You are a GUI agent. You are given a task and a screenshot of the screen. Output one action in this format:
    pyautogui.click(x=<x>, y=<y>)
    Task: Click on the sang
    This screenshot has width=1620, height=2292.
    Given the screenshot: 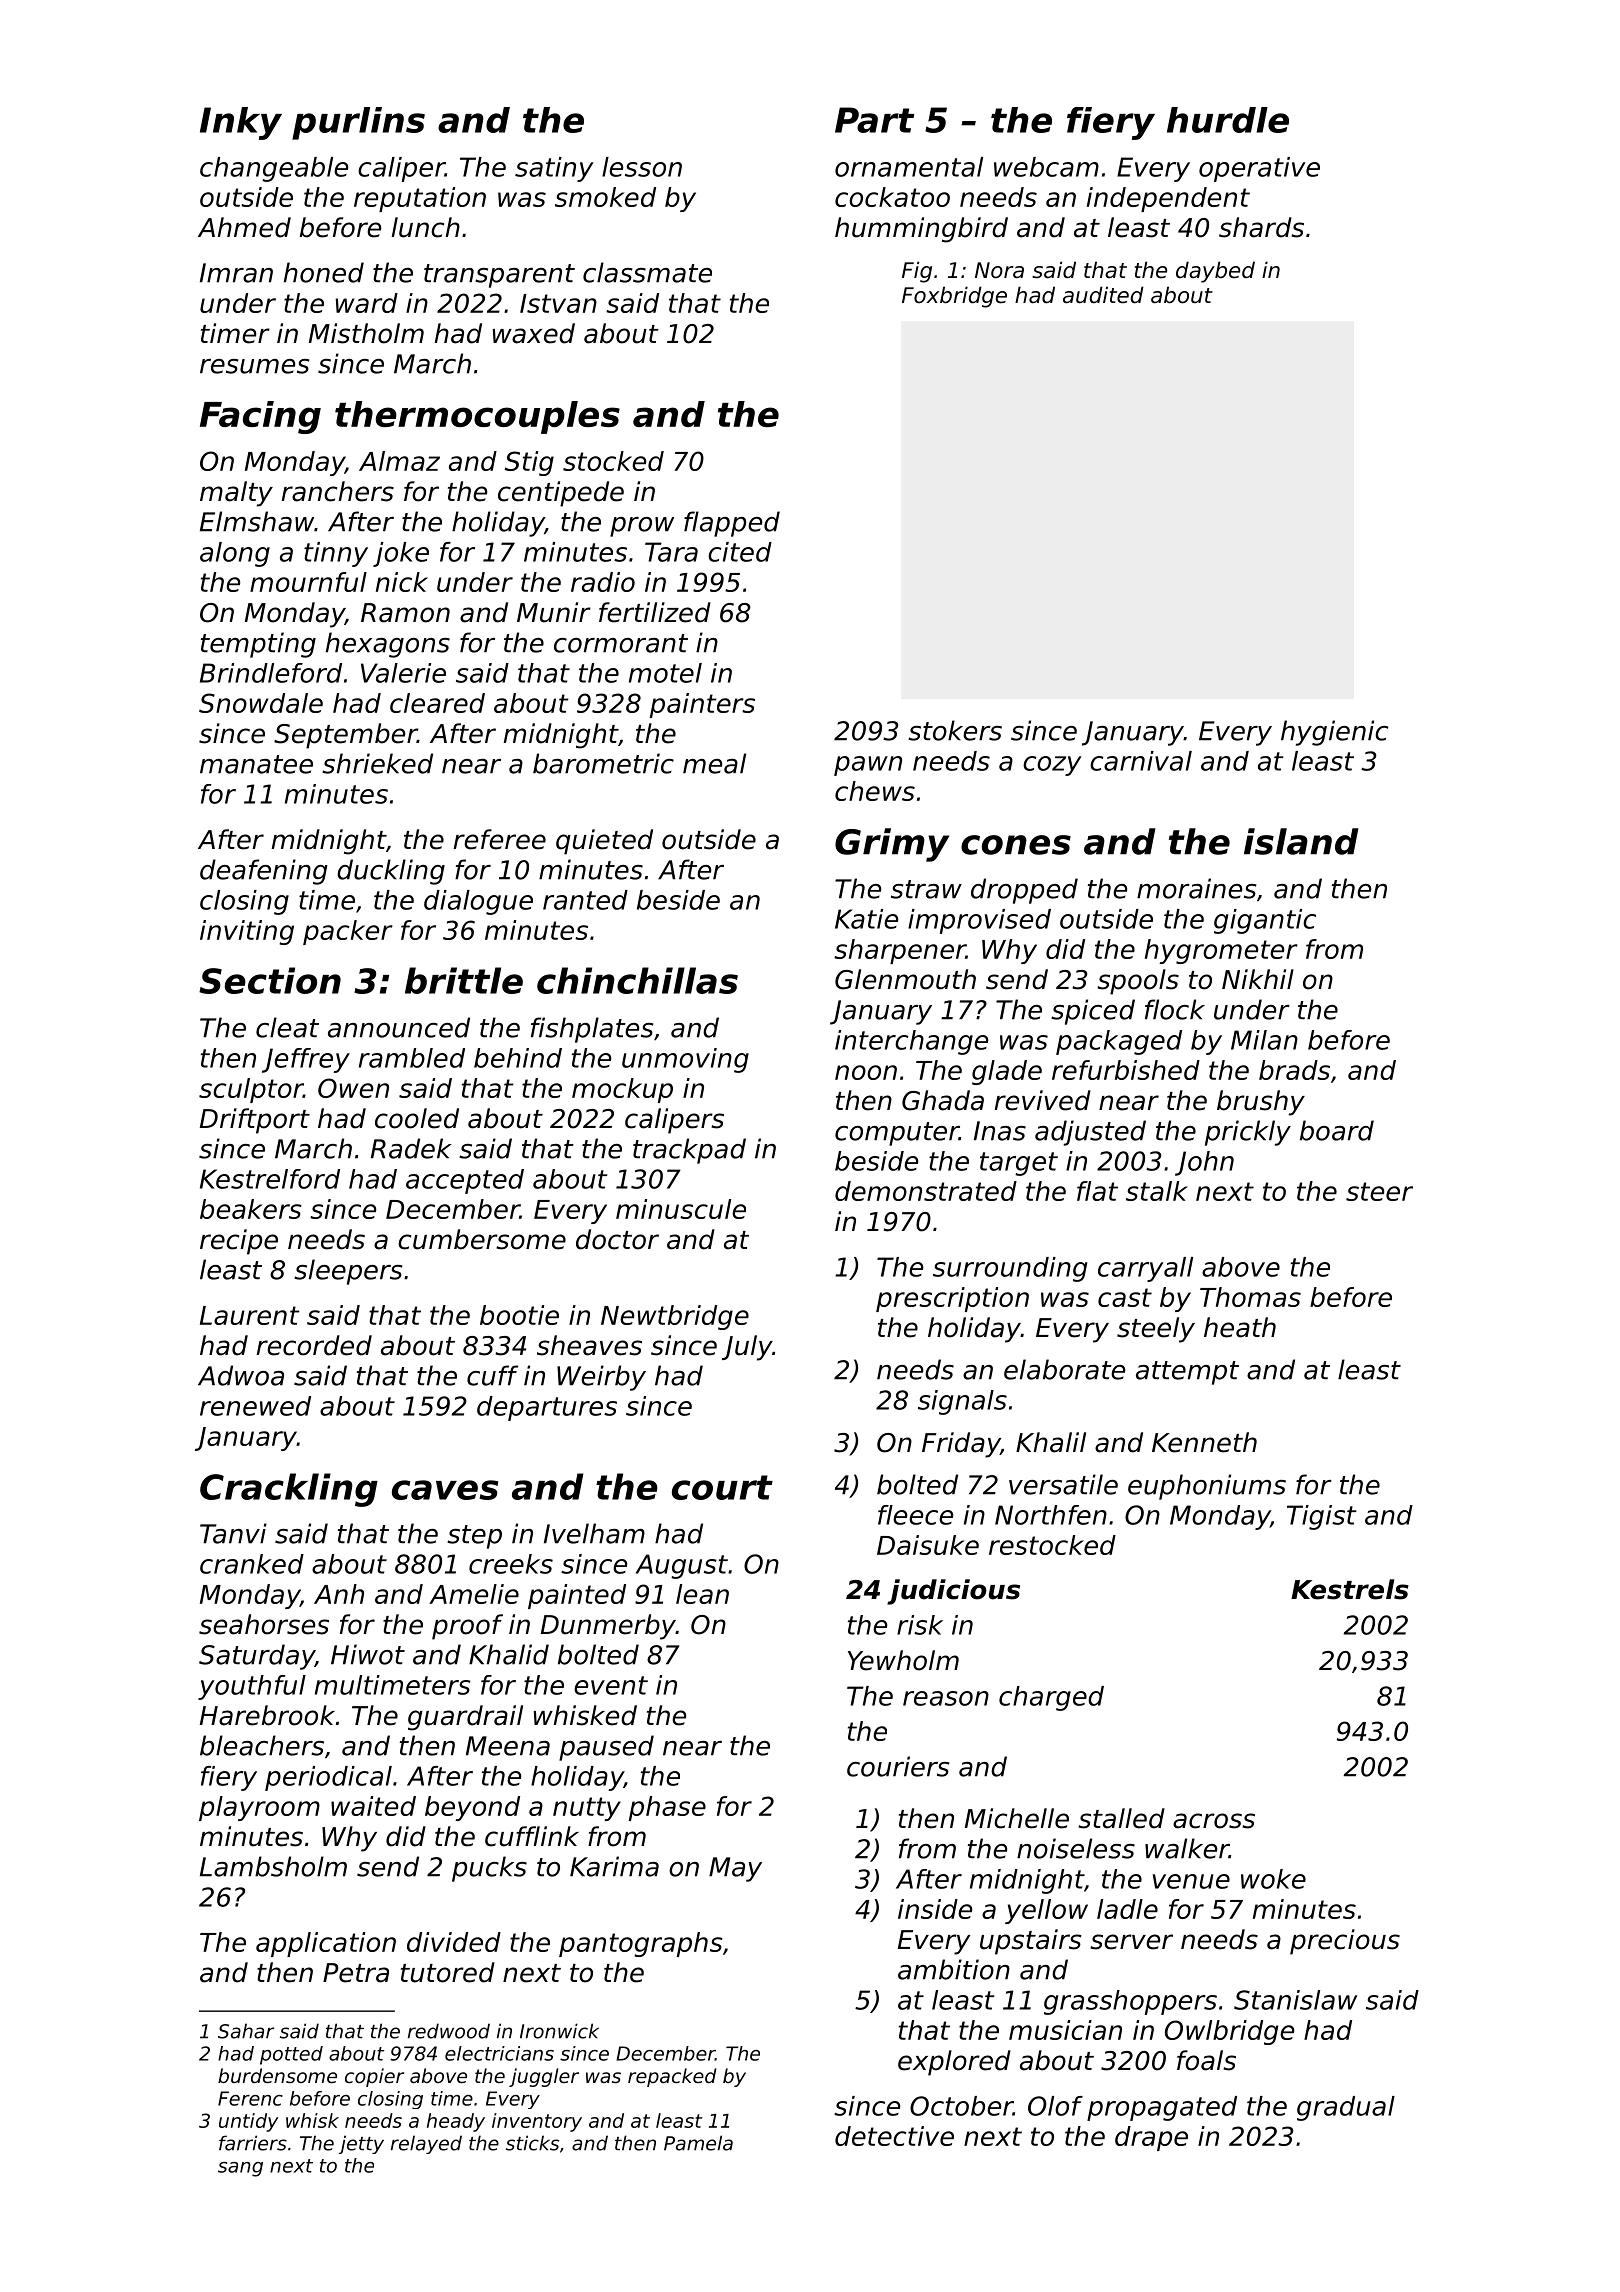 What is the action you would take?
    pyautogui.click(x=240, y=2169)
